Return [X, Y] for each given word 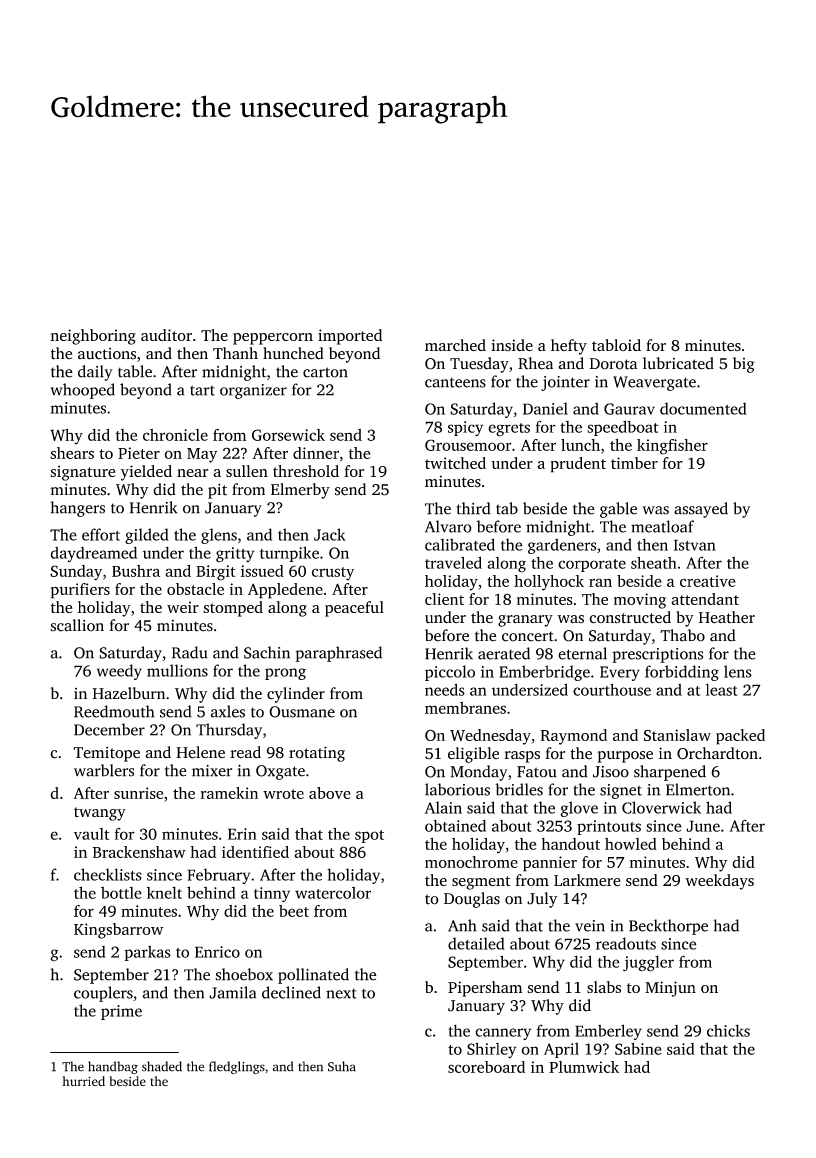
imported [350, 337]
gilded [147, 536]
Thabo [682, 635]
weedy [119, 672]
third [474, 508]
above [330, 793]
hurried [83, 1081]
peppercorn [273, 339]
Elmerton [698, 789]
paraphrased [339, 654]
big [744, 365]
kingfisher [672, 447]
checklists [108, 874]
